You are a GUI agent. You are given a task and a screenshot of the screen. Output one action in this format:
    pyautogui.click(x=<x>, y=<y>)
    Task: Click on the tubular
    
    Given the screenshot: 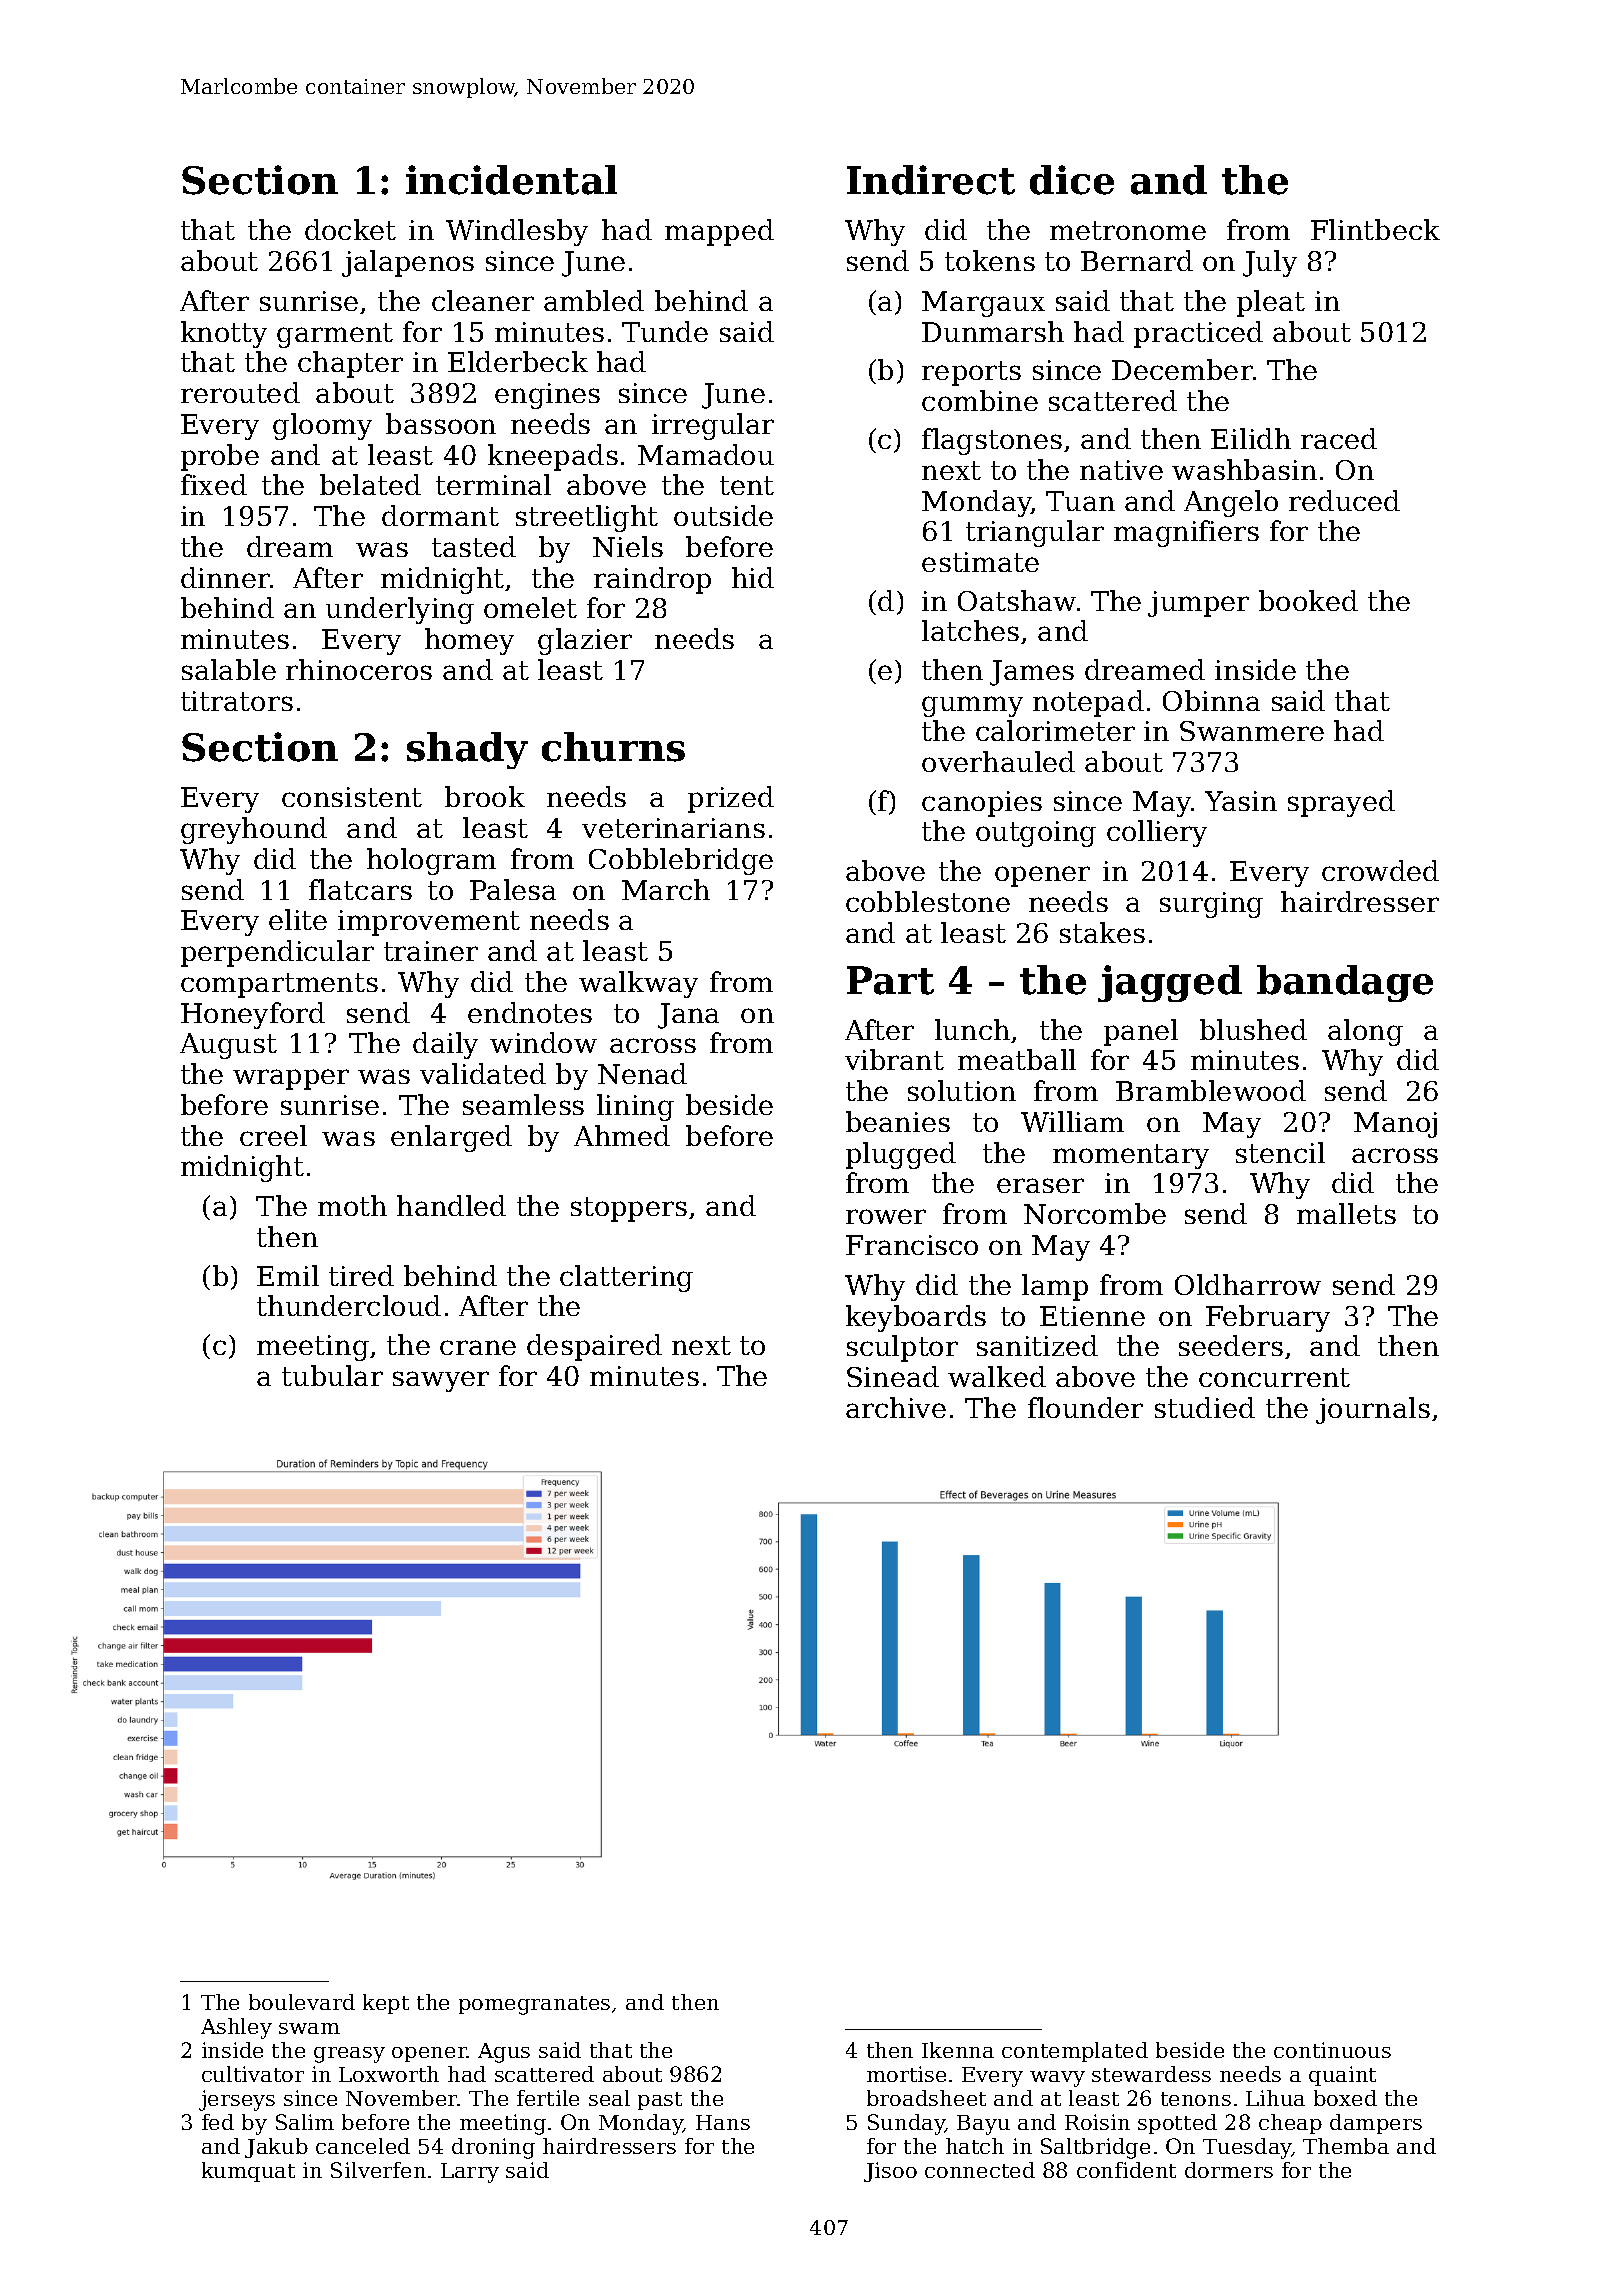 What is the action you would take?
    pyautogui.click(x=332, y=1375)
